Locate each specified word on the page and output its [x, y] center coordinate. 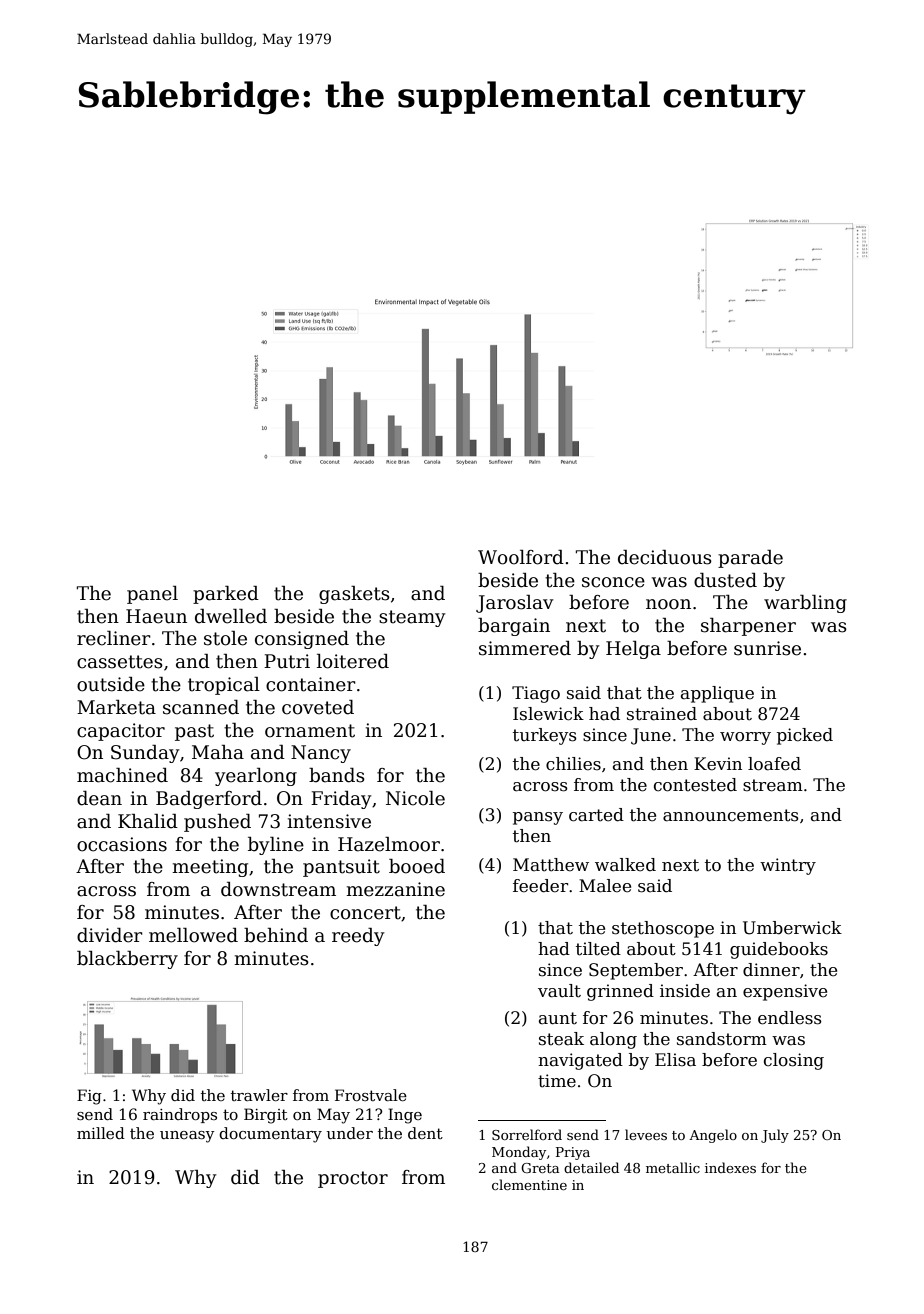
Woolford [521, 557]
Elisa [675, 1060]
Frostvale [371, 1095]
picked [805, 736]
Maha [218, 752]
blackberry [127, 960]
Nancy [321, 754]
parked [226, 595]
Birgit [266, 1116]
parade [750, 559]
